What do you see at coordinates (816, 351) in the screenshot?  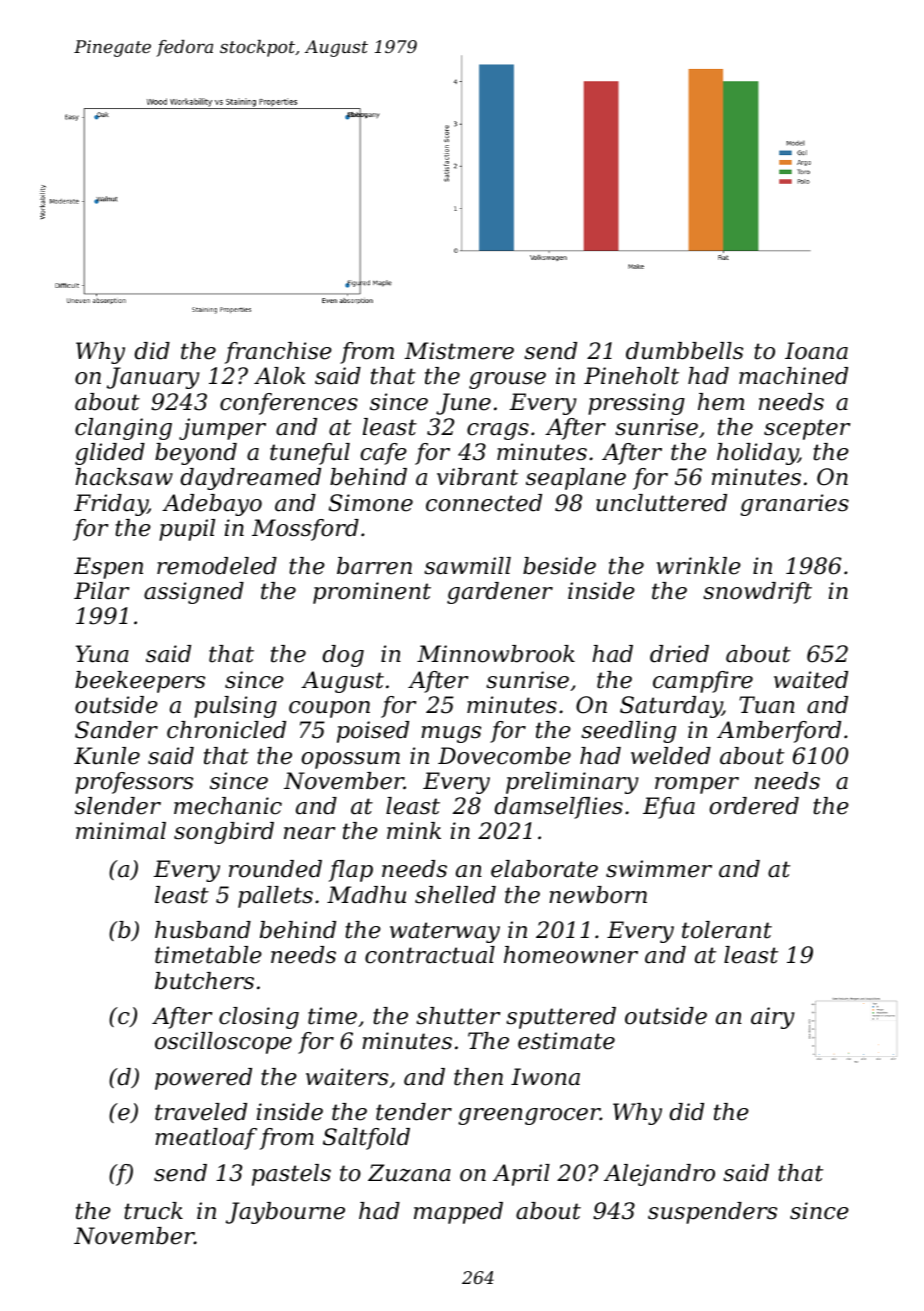 I see `Ioana` at bounding box center [816, 351].
